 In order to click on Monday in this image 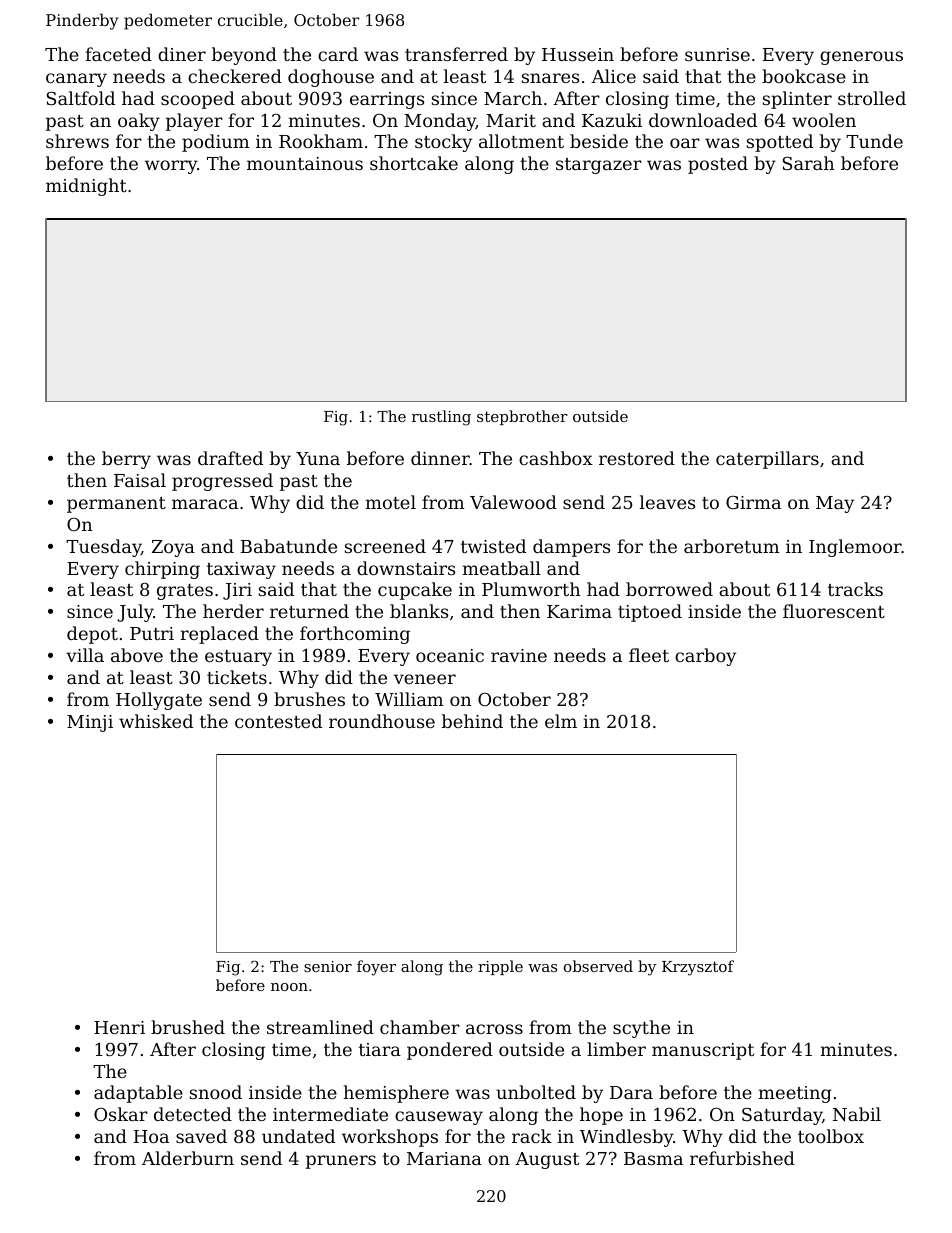, I will do `click(440, 122)`.
